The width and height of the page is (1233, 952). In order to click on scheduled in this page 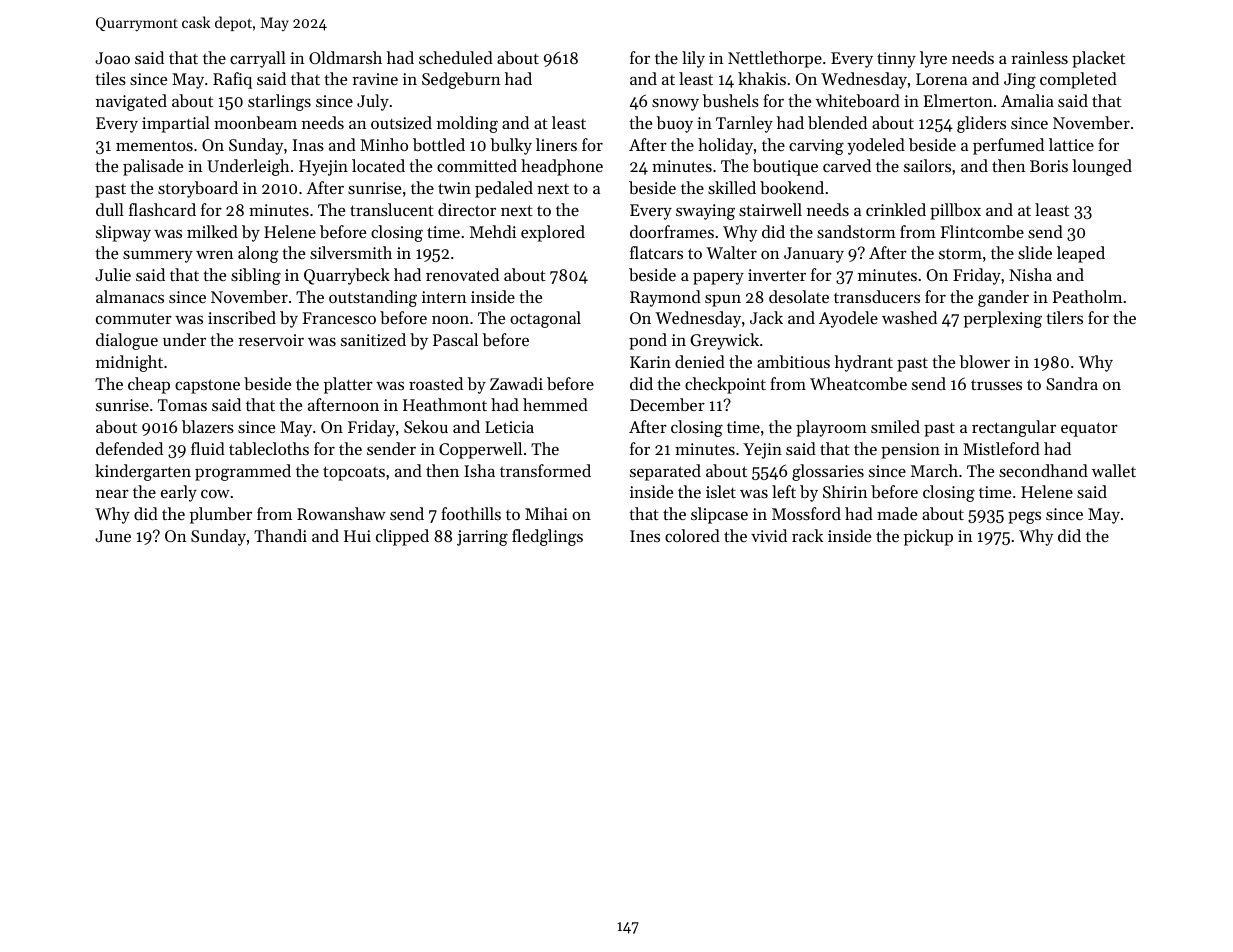, I will do `click(456, 57)`.
